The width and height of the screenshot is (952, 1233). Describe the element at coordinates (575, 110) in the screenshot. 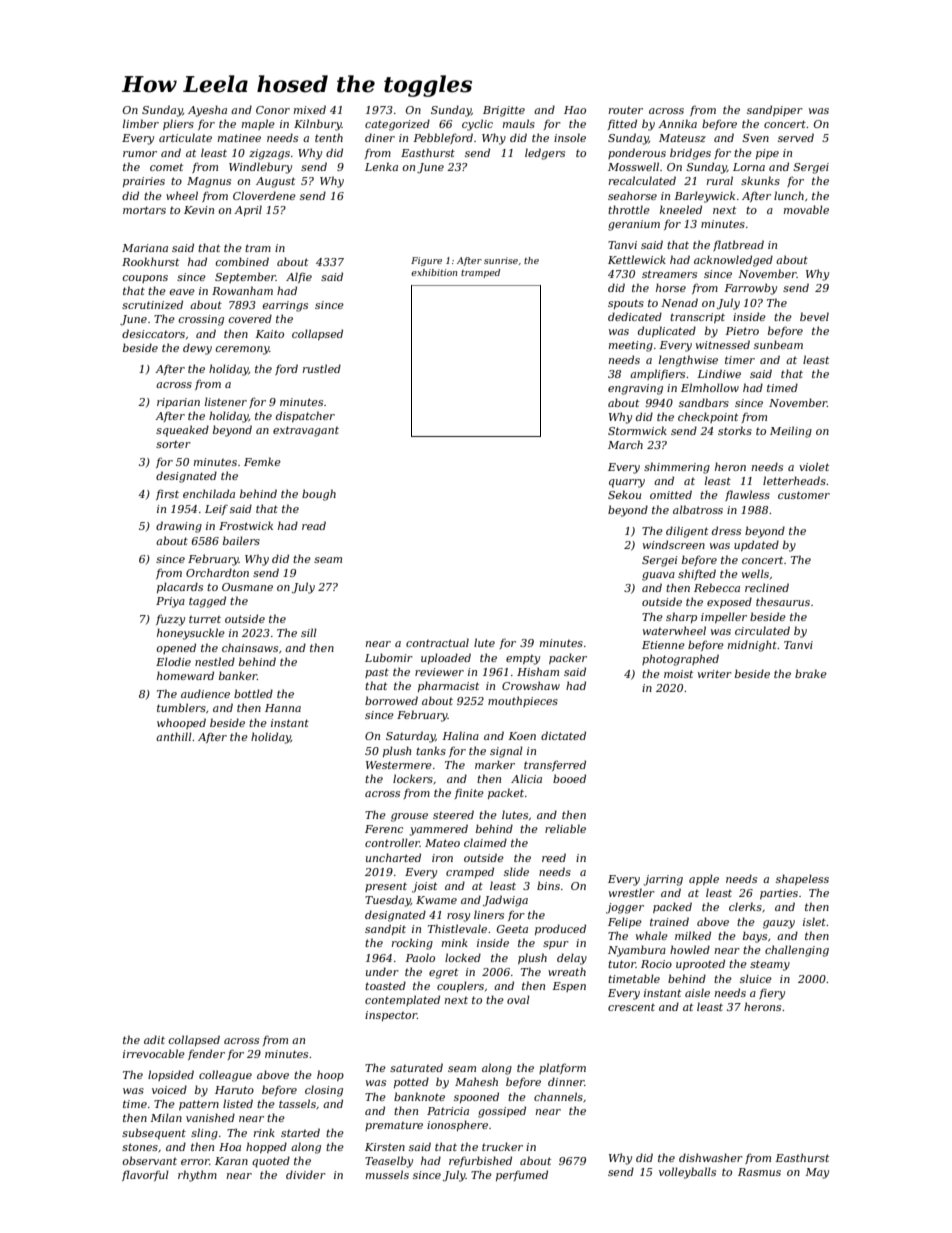

I see `Hao` at that location.
